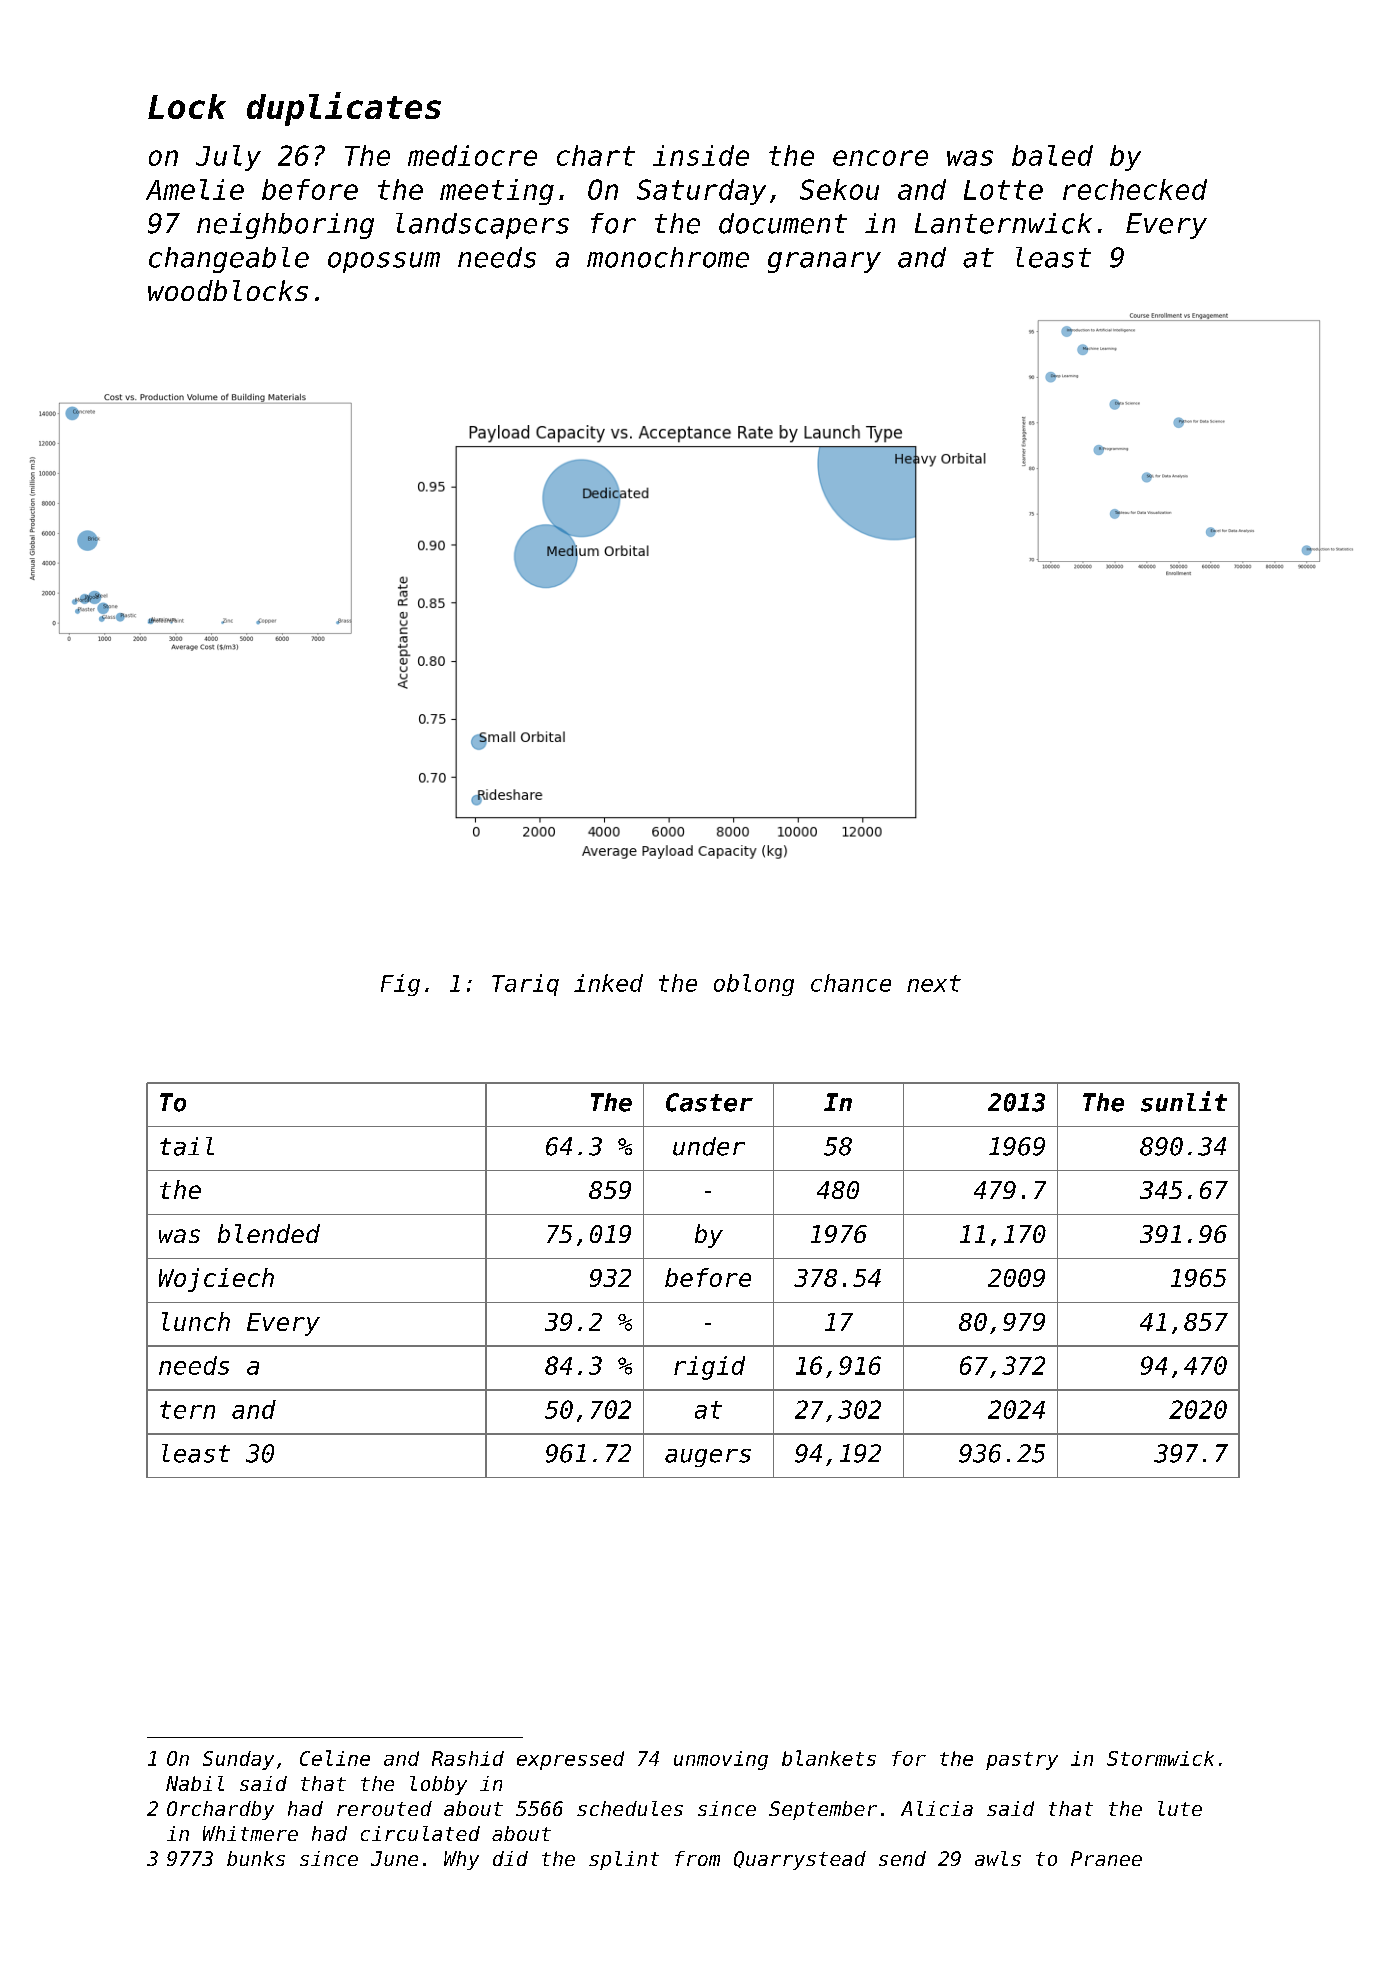 The height and width of the image is (1969, 1386). I want to click on Tariq, so click(525, 985).
